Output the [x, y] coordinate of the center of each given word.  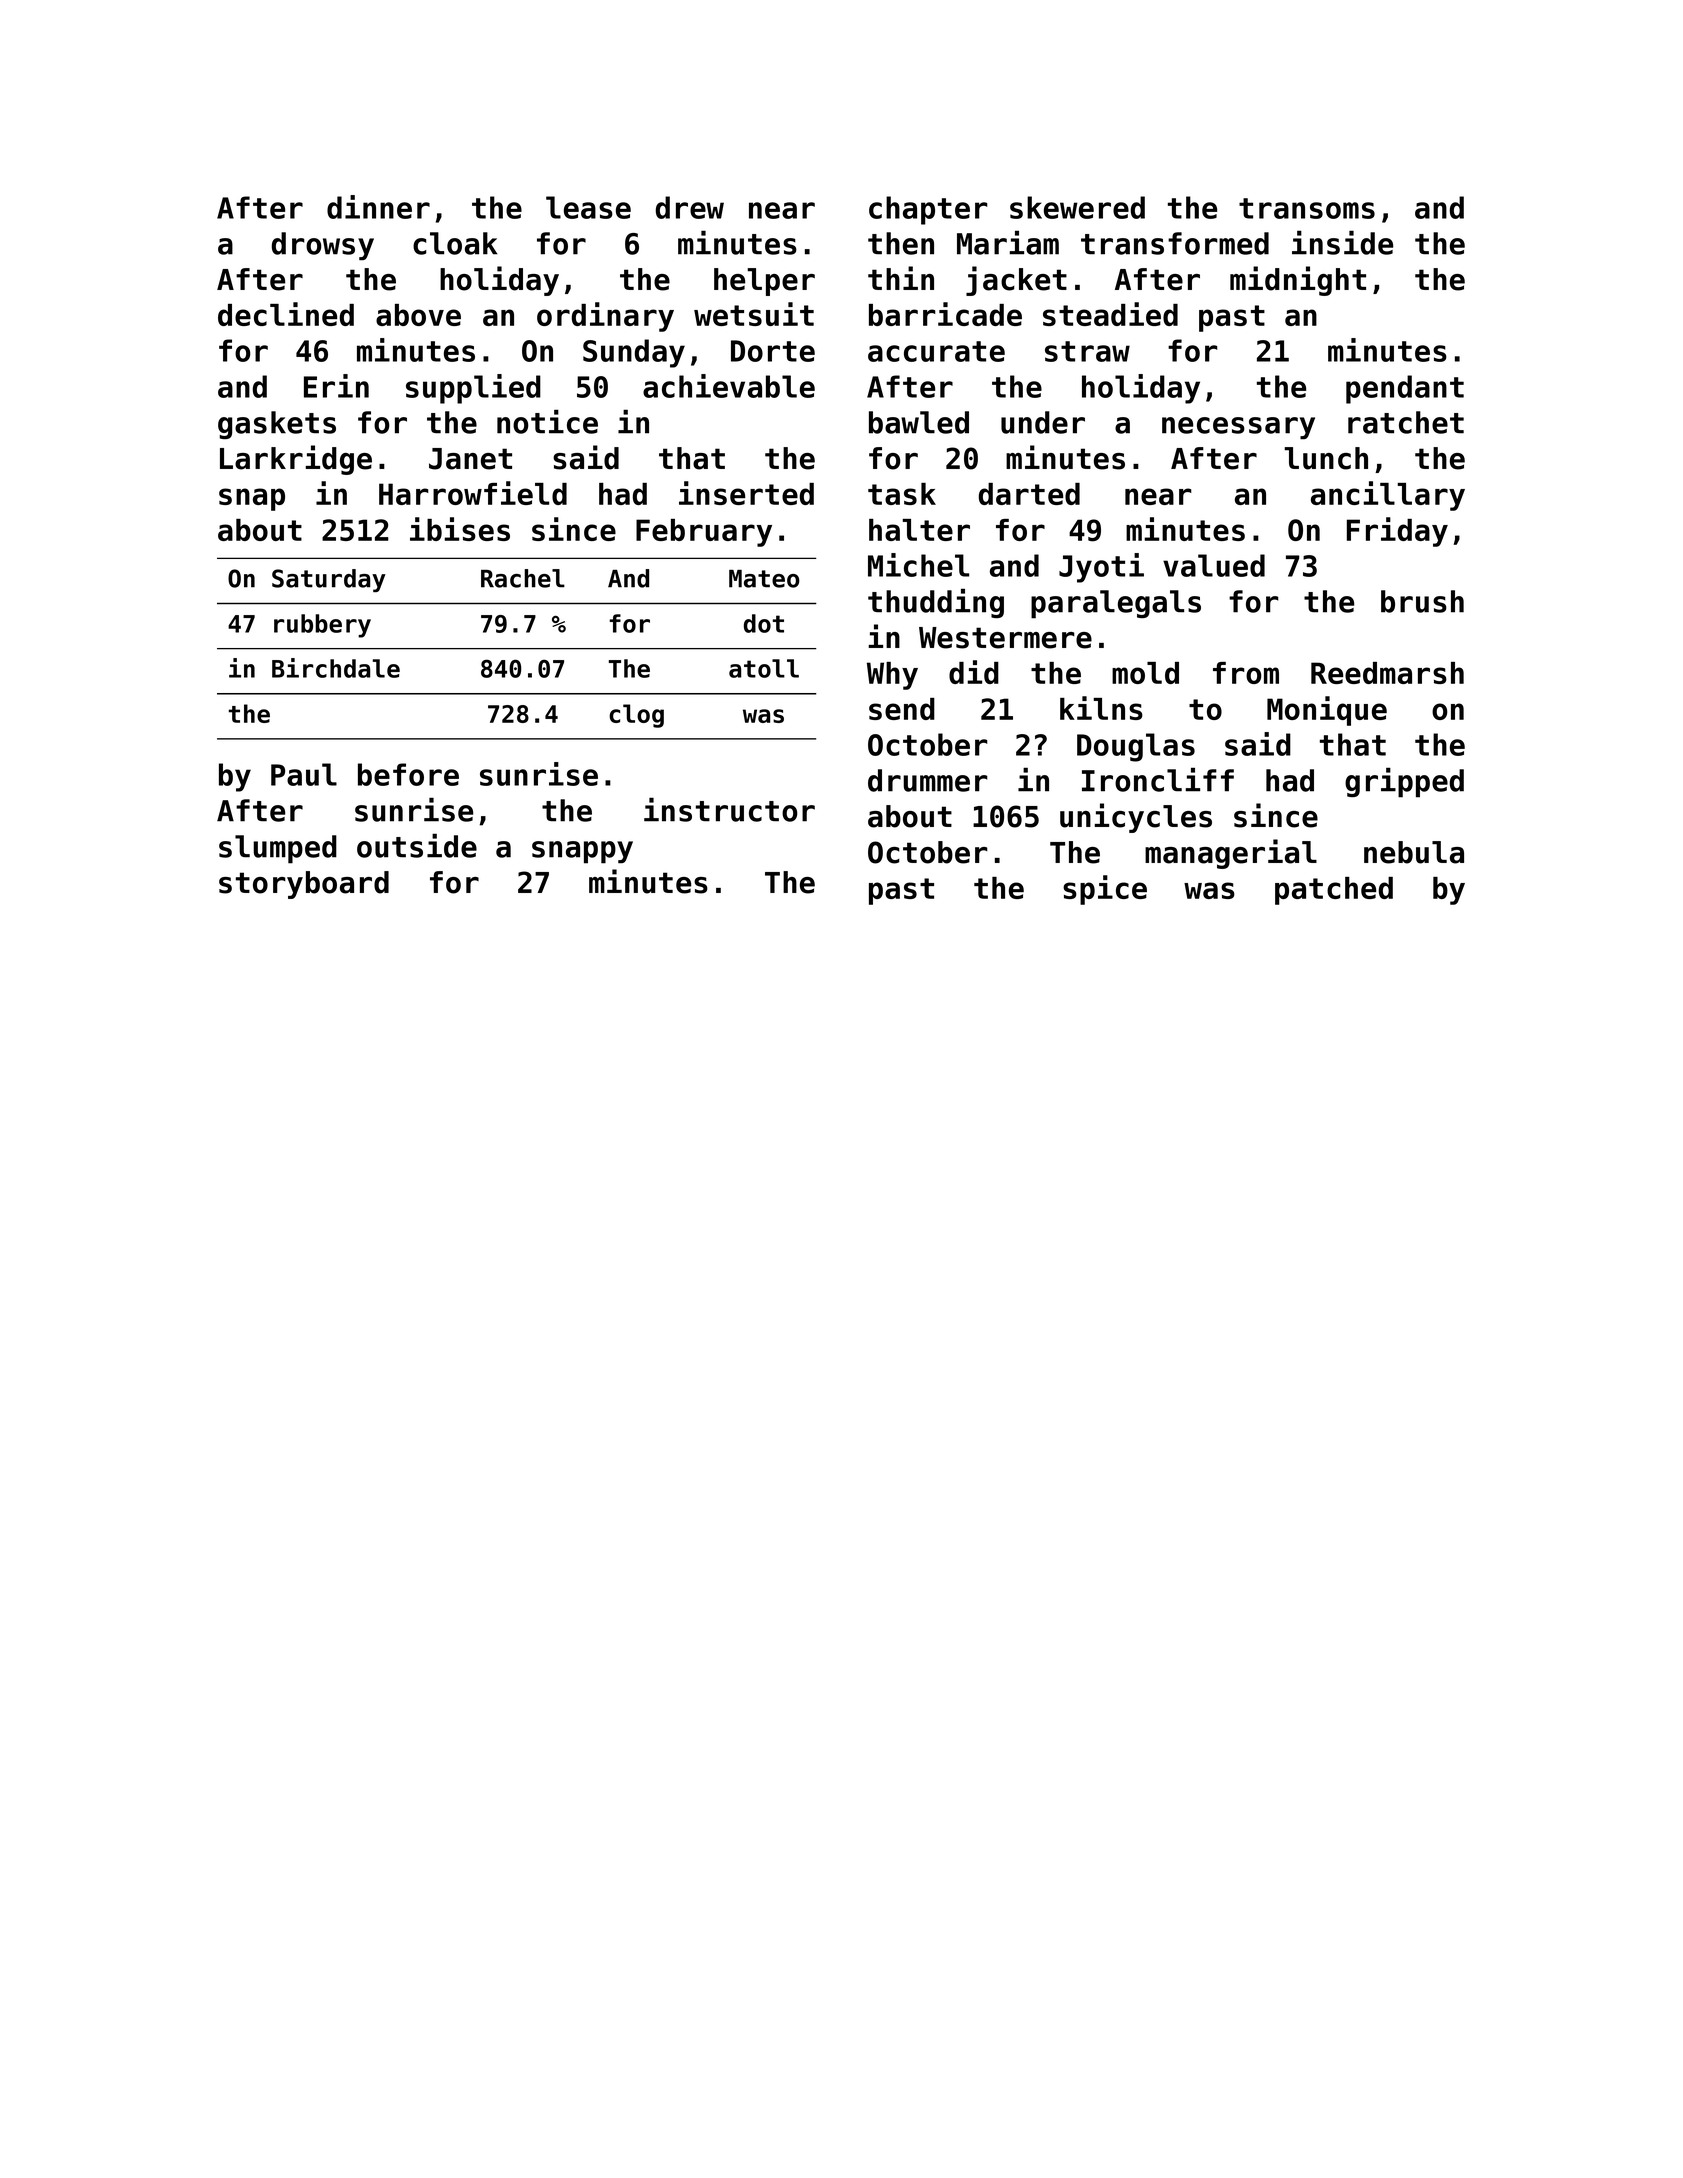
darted [1029, 494]
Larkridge [296, 460]
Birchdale [336, 668]
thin [901, 278]
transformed [1175, 243]
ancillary [1388, 496]
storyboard [304, 885]
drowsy [323, 246]
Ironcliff [1158, 780]
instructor [729, 809]
